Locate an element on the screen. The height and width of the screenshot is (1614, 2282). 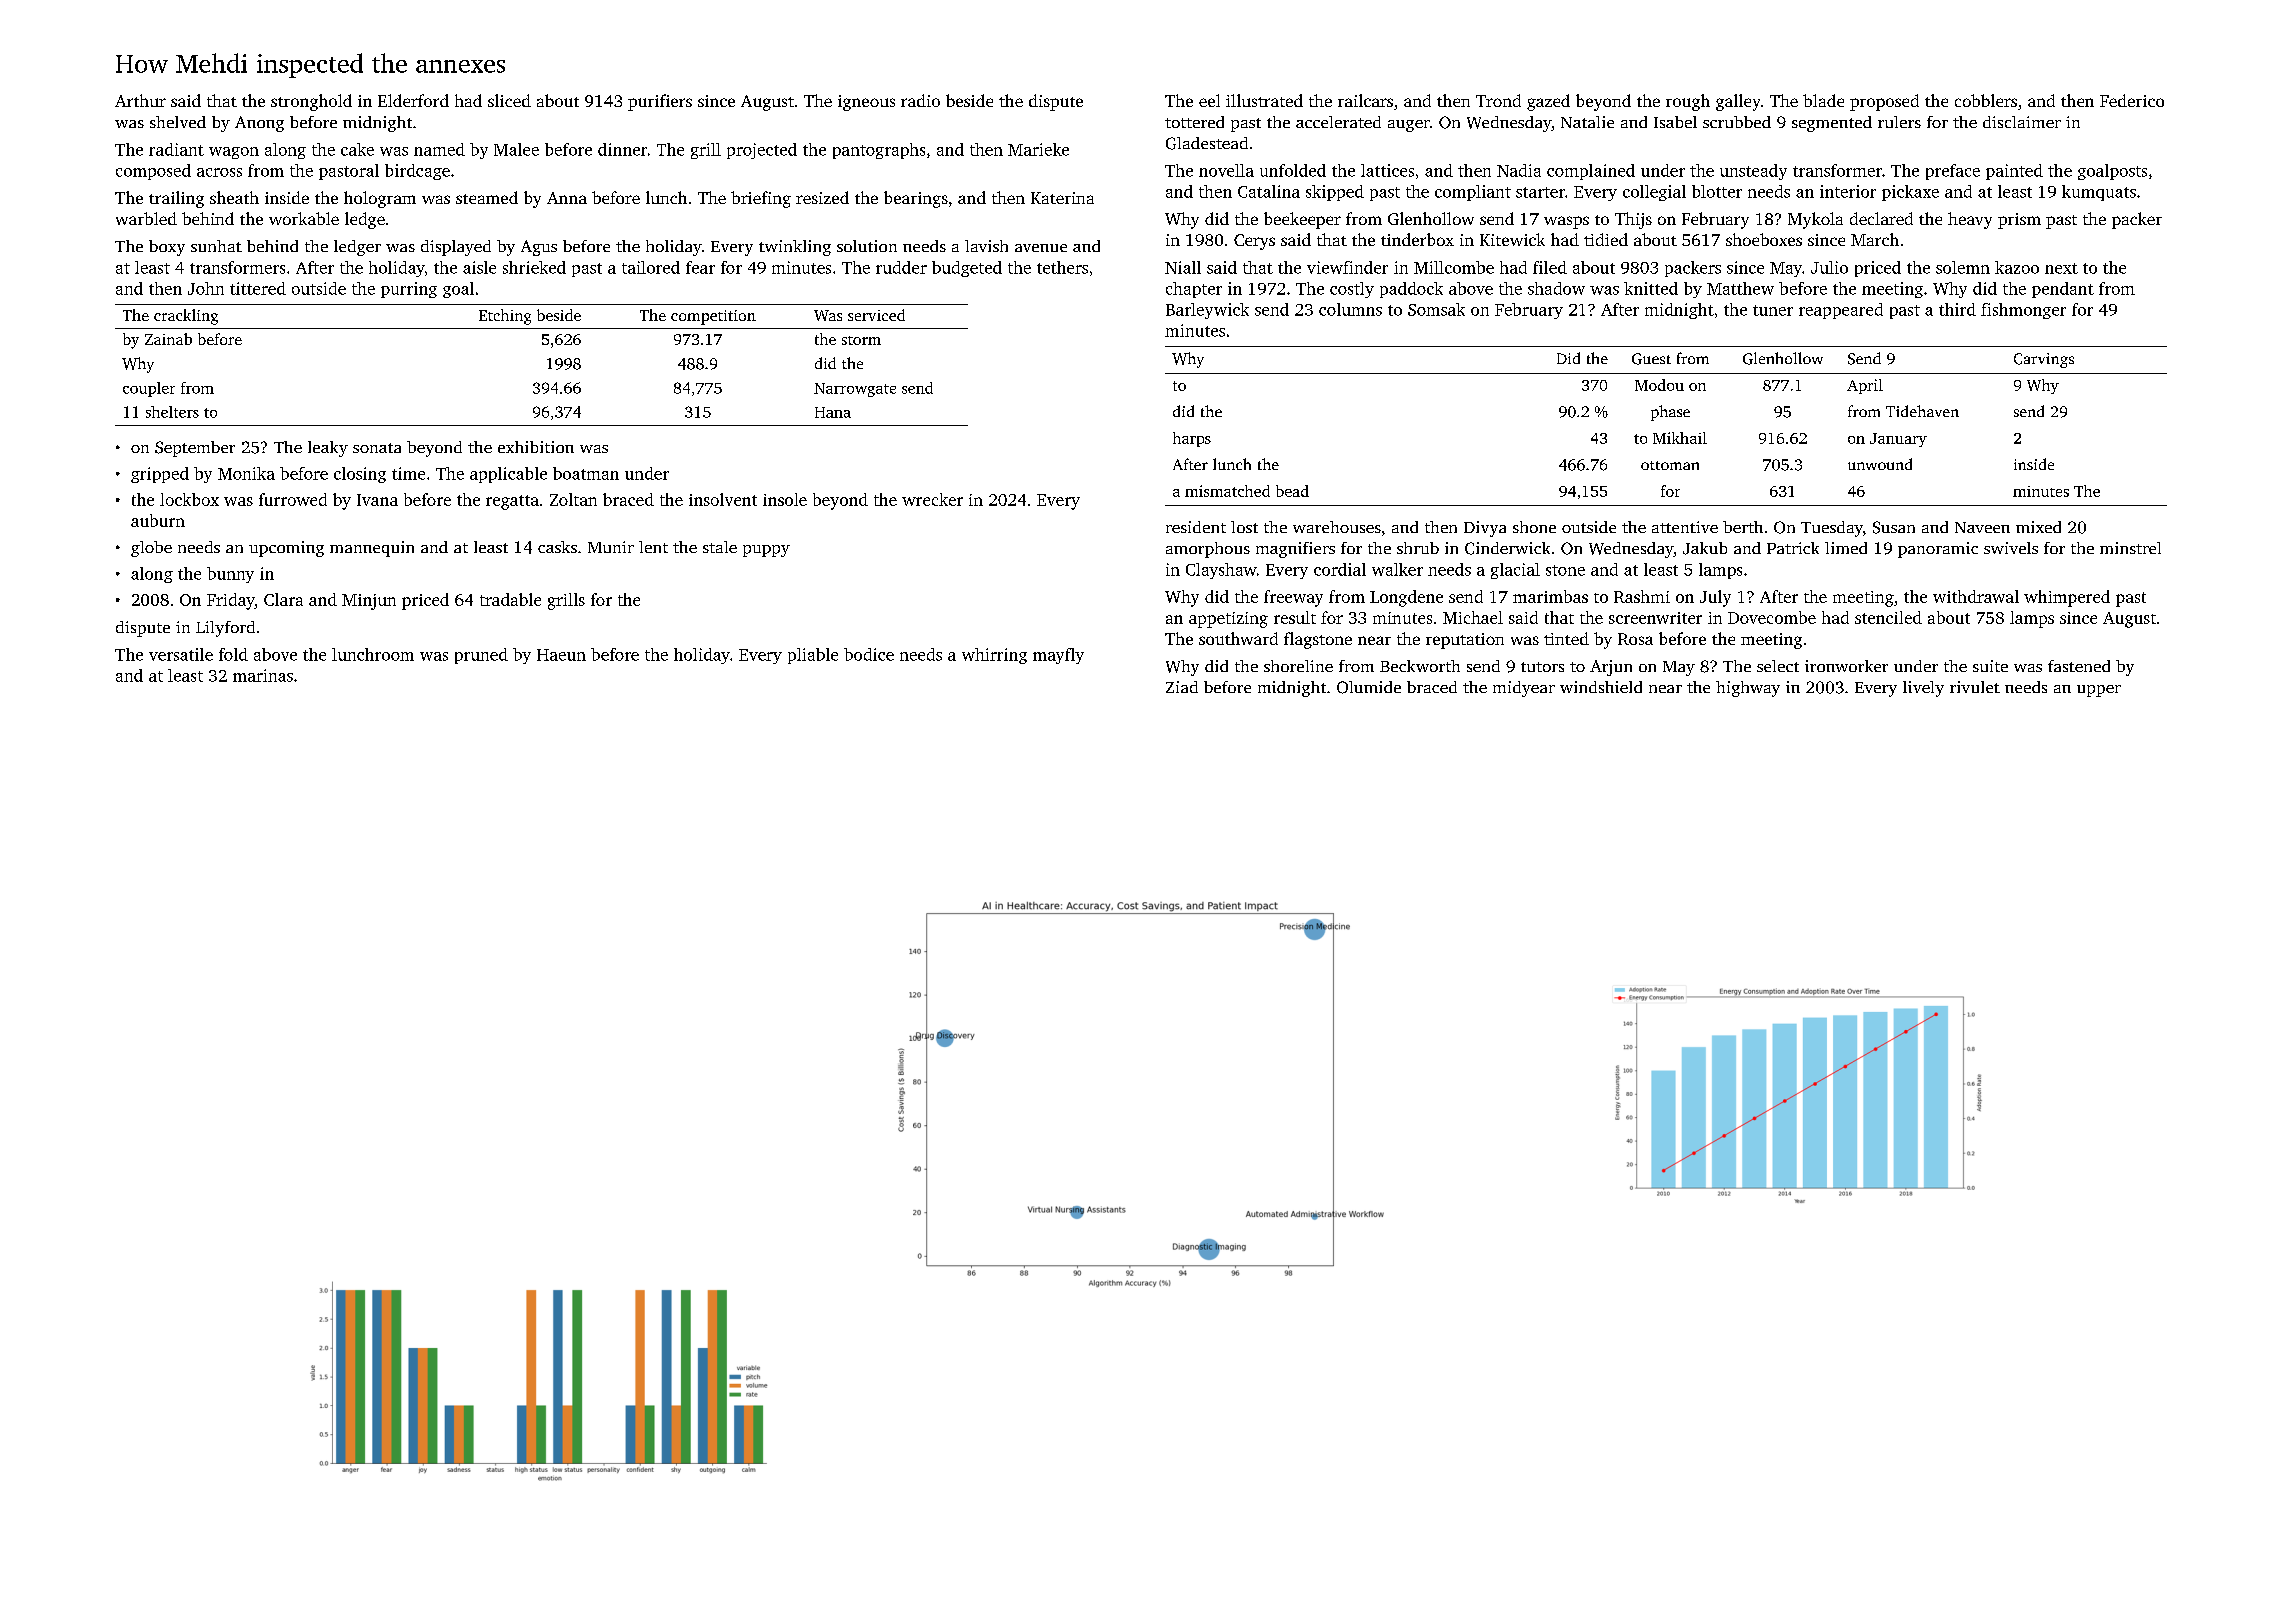
pendant is located at coordinates (2063, 290).
